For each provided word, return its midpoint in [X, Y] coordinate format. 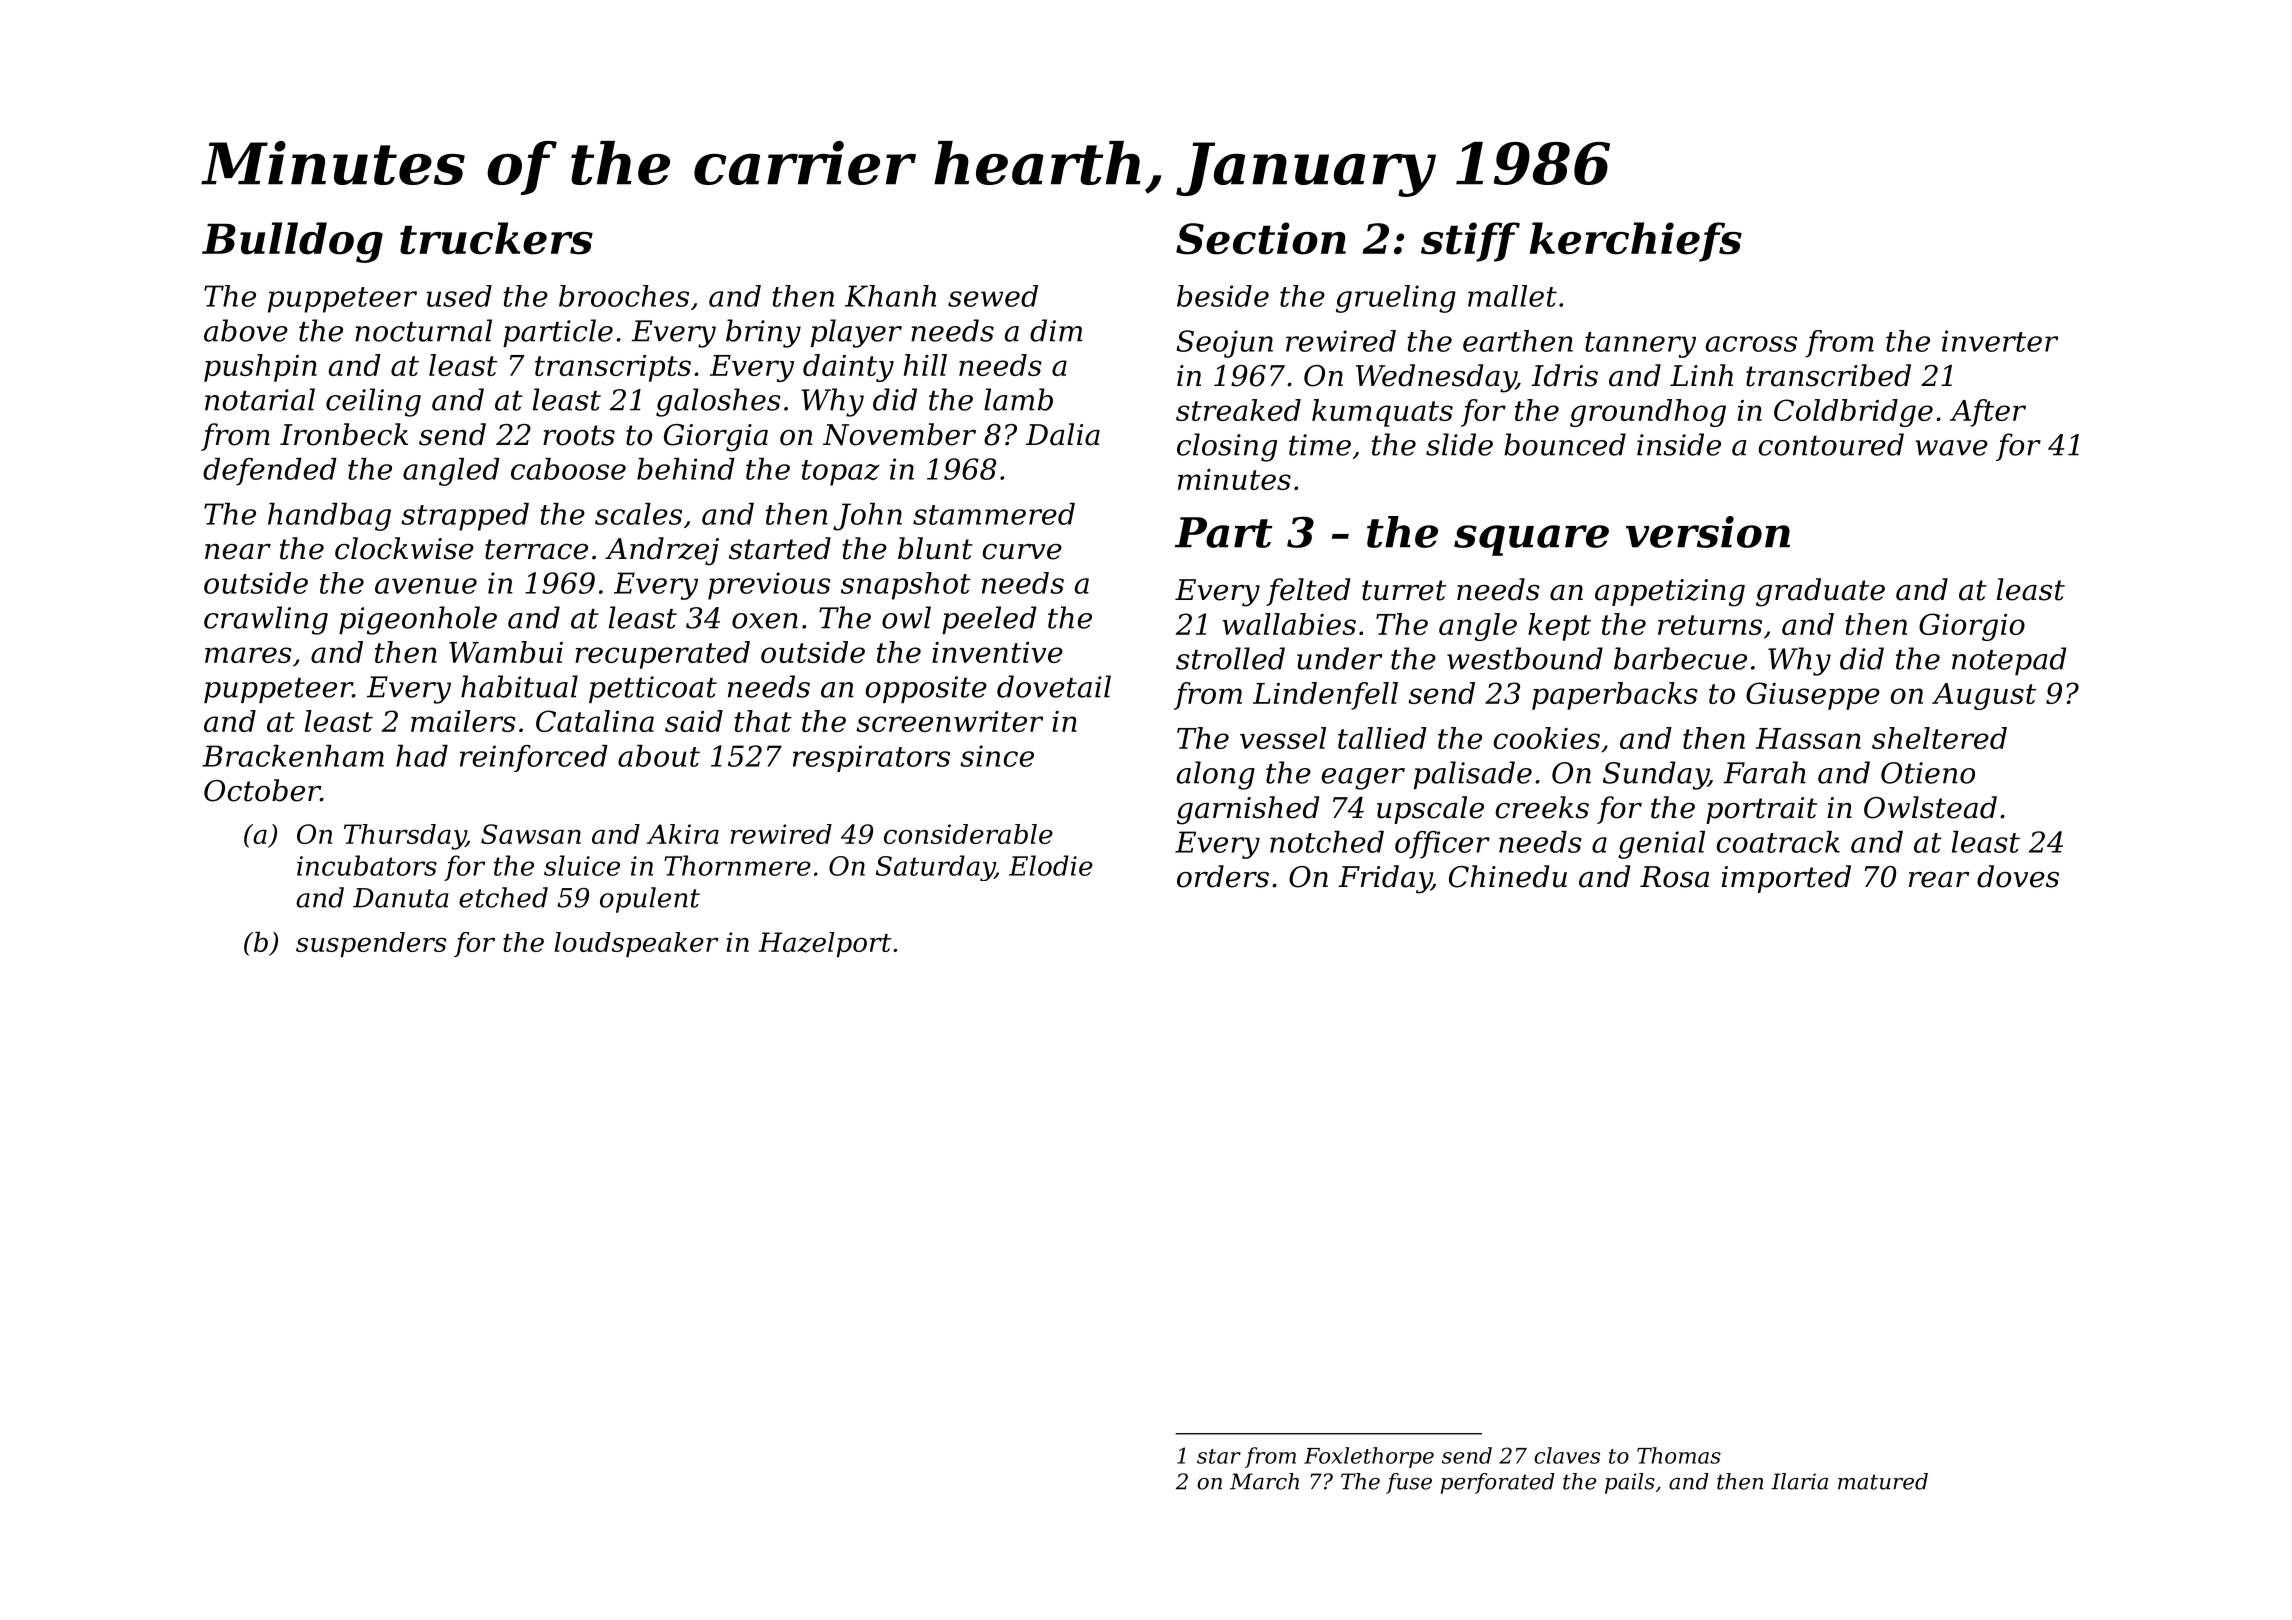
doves [2018, 876]
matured [1883, 1481]
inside [1679, 444]
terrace [536, 549]
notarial [260, 399]
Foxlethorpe [1369, 1457]
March [1264, 1481]
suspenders [371, 944]
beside [1223, 296]
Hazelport [825, 944]
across [1751, 344]
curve [1022, 552]
